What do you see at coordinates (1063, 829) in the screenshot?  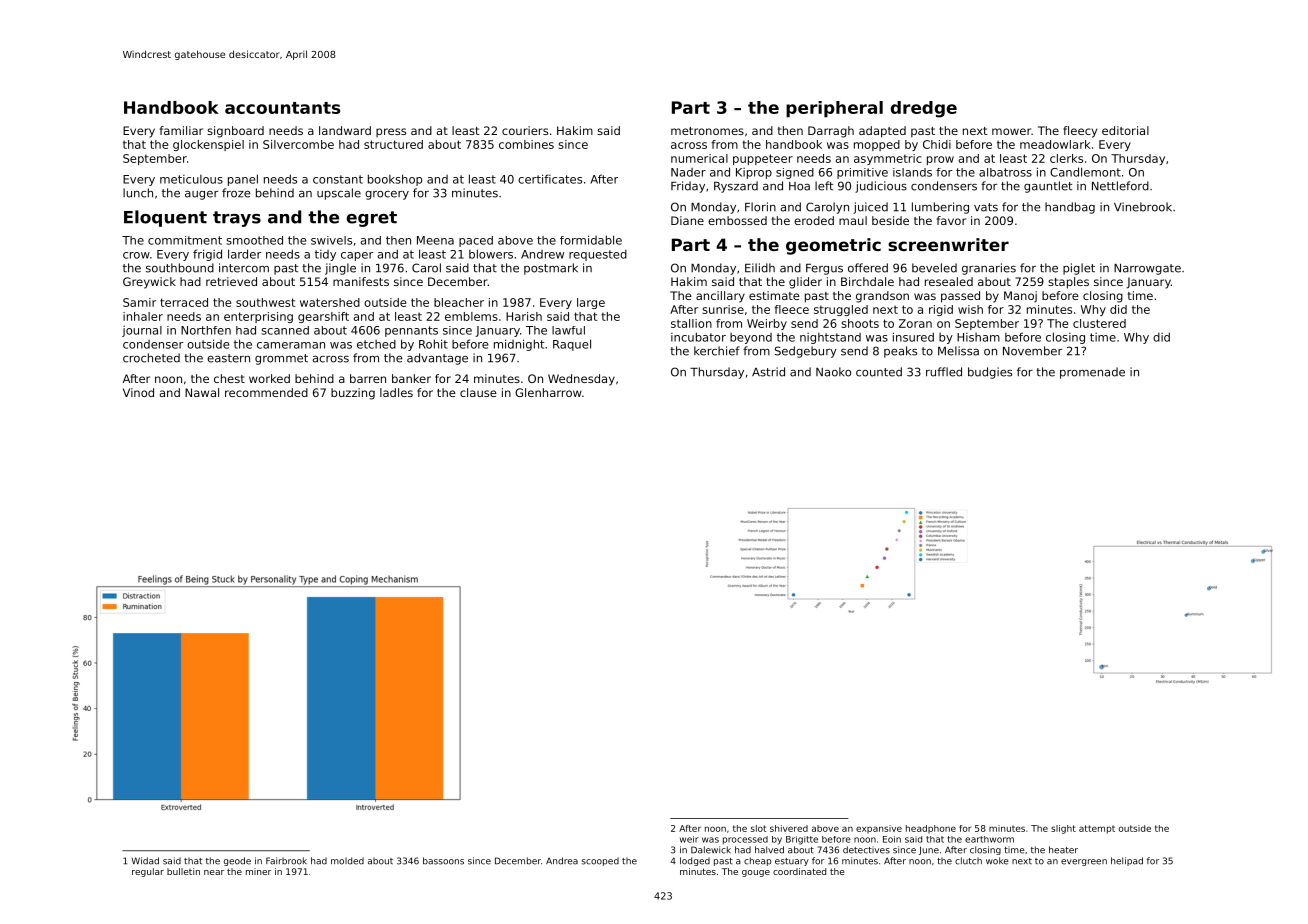 I see `slight` at bounding box center [1063, 829].
